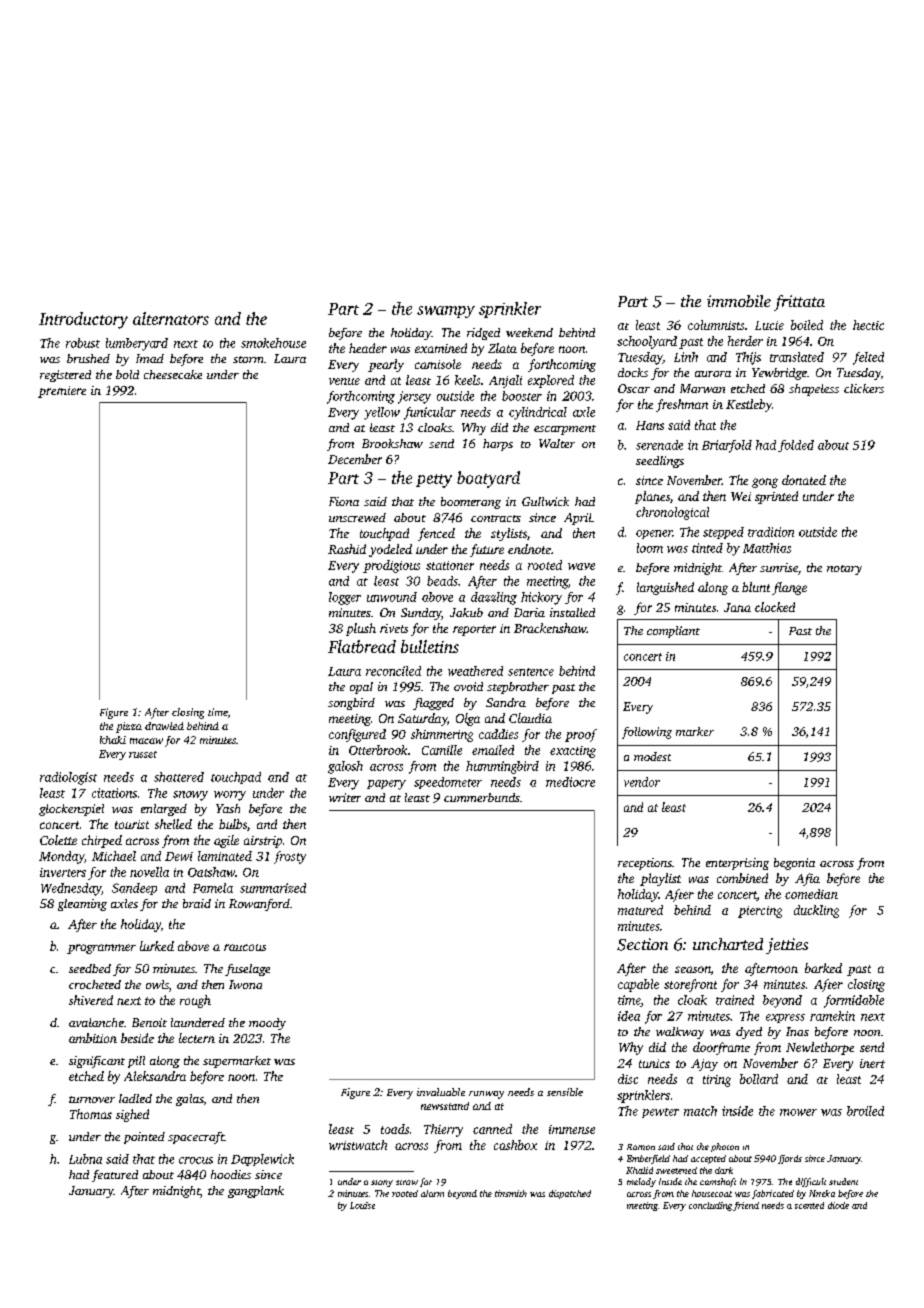  I want to click on weekend, so click(529, 332).
